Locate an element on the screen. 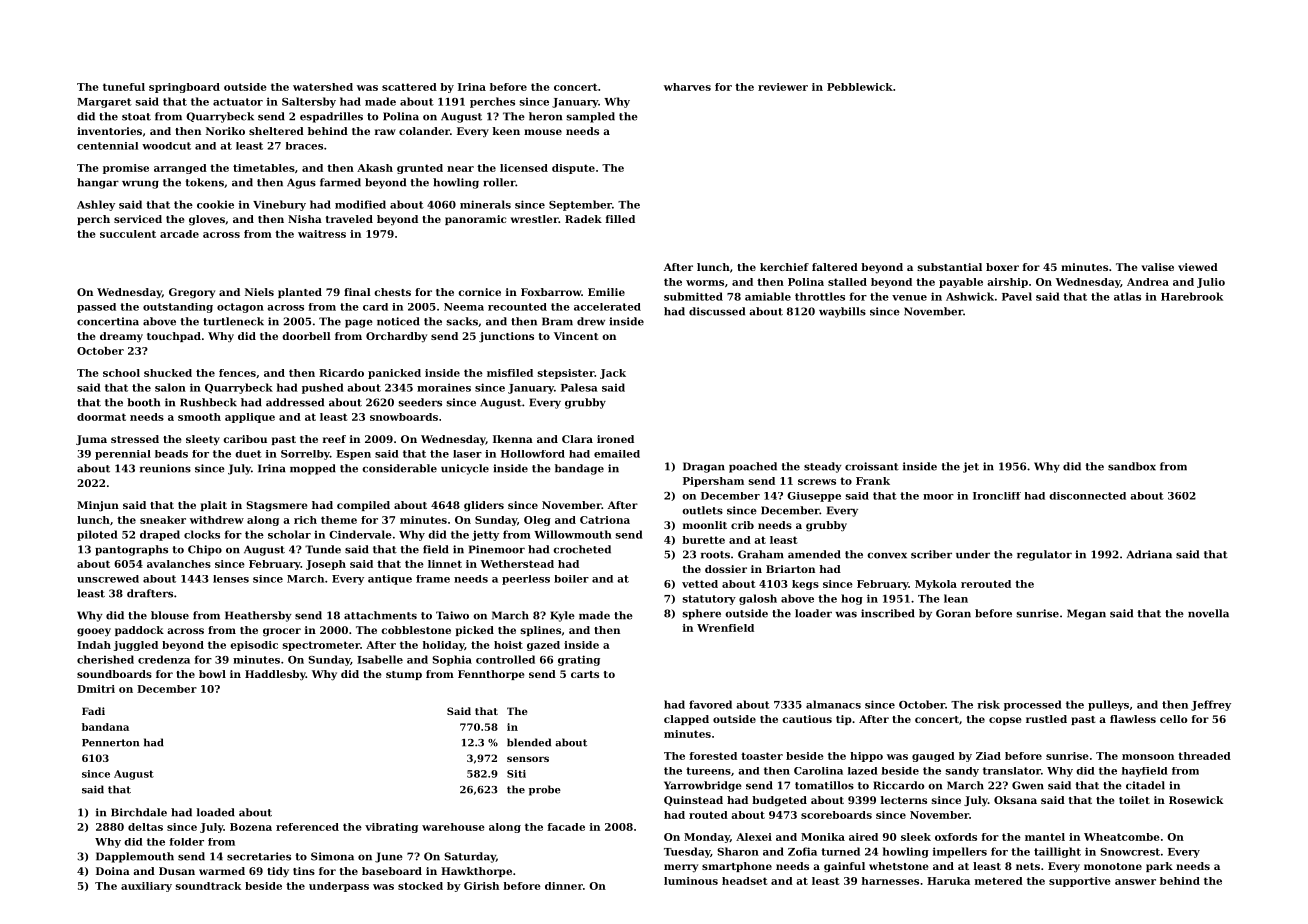  boiler is located at coordinates (571, 579).
